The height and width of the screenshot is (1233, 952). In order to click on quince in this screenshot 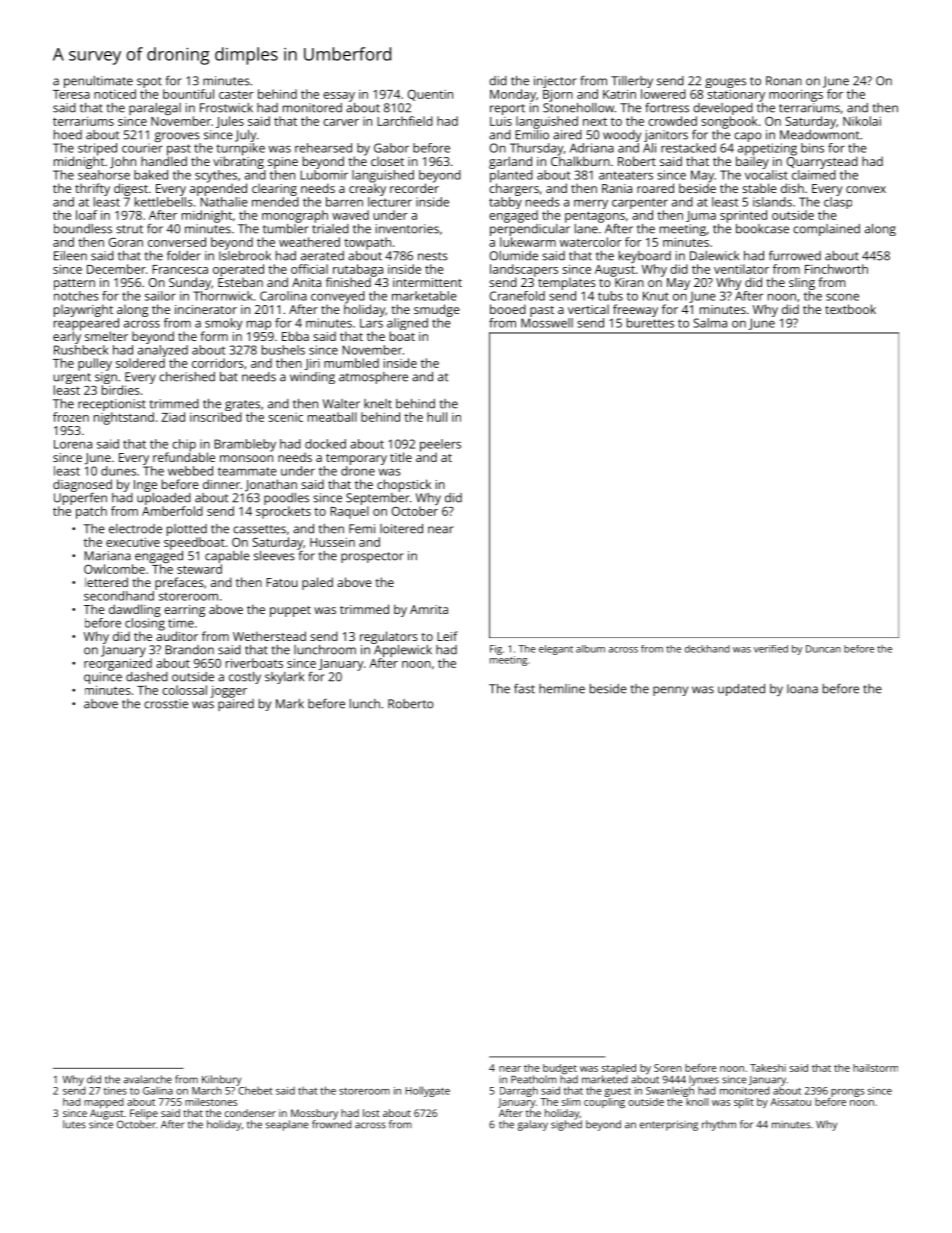, I will do `click(103, 678)`.
